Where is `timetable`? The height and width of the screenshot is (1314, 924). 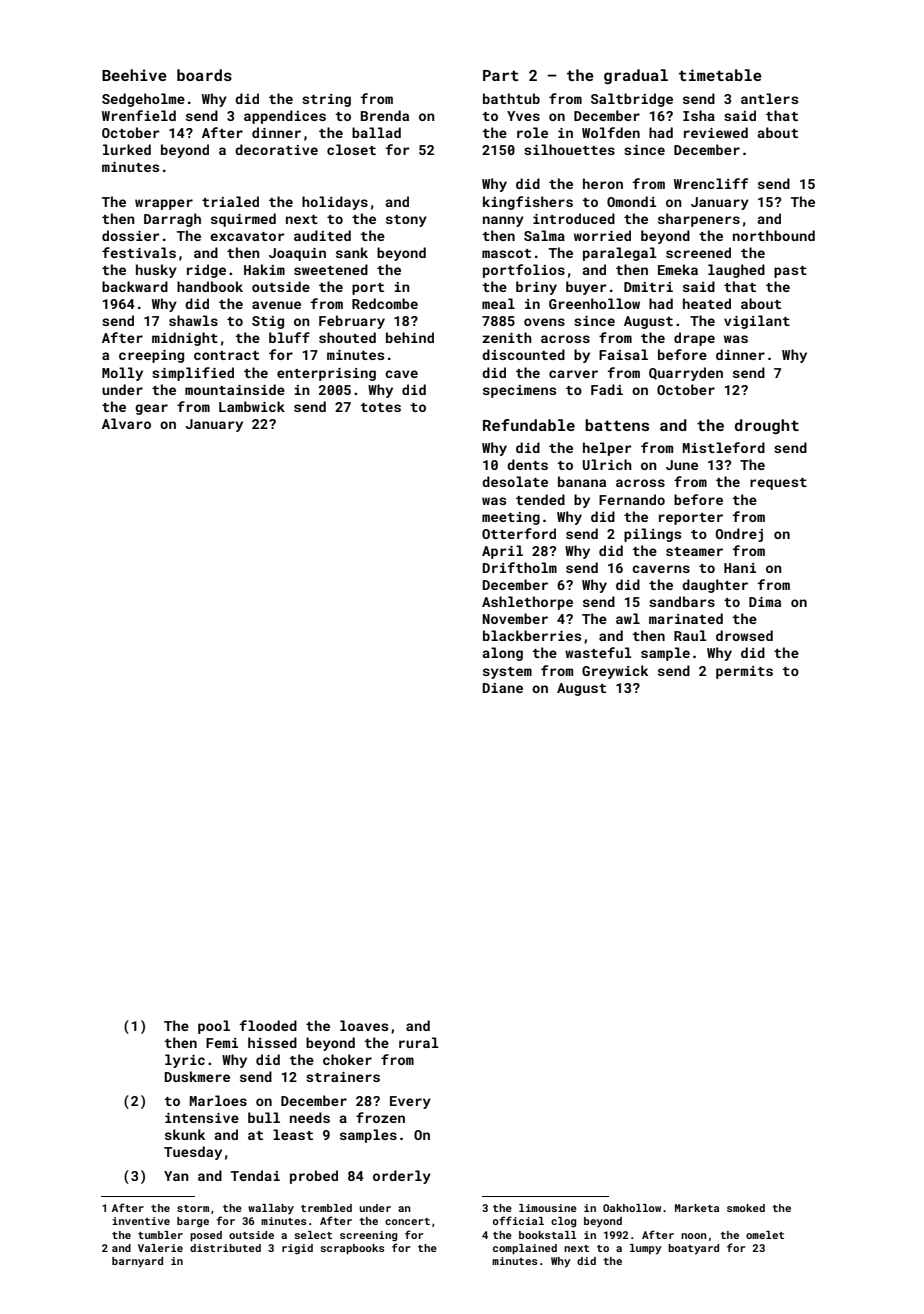
timetable is located at coordinates (720, 75).
